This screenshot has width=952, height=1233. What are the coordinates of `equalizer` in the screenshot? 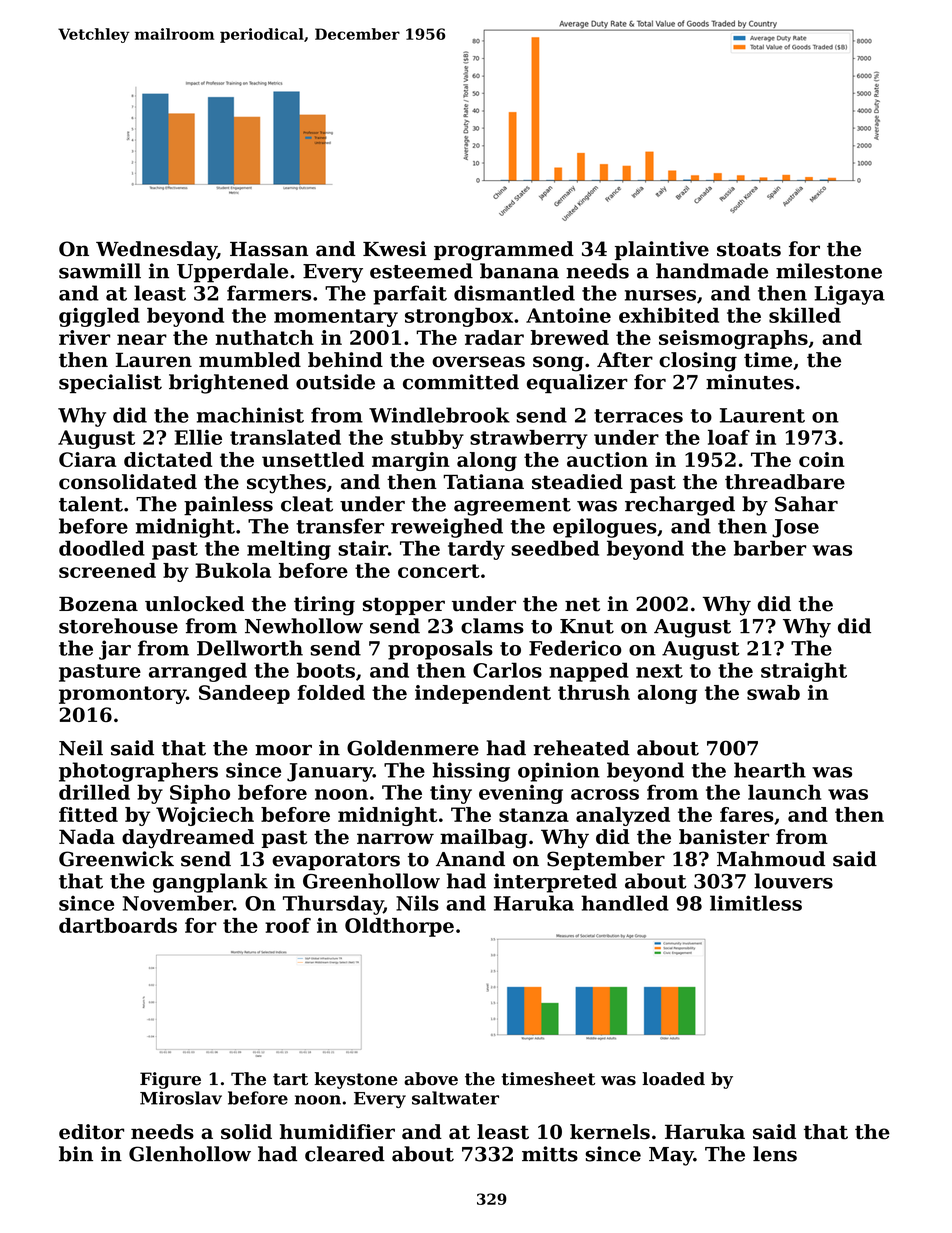 It's located at (577, 383).
